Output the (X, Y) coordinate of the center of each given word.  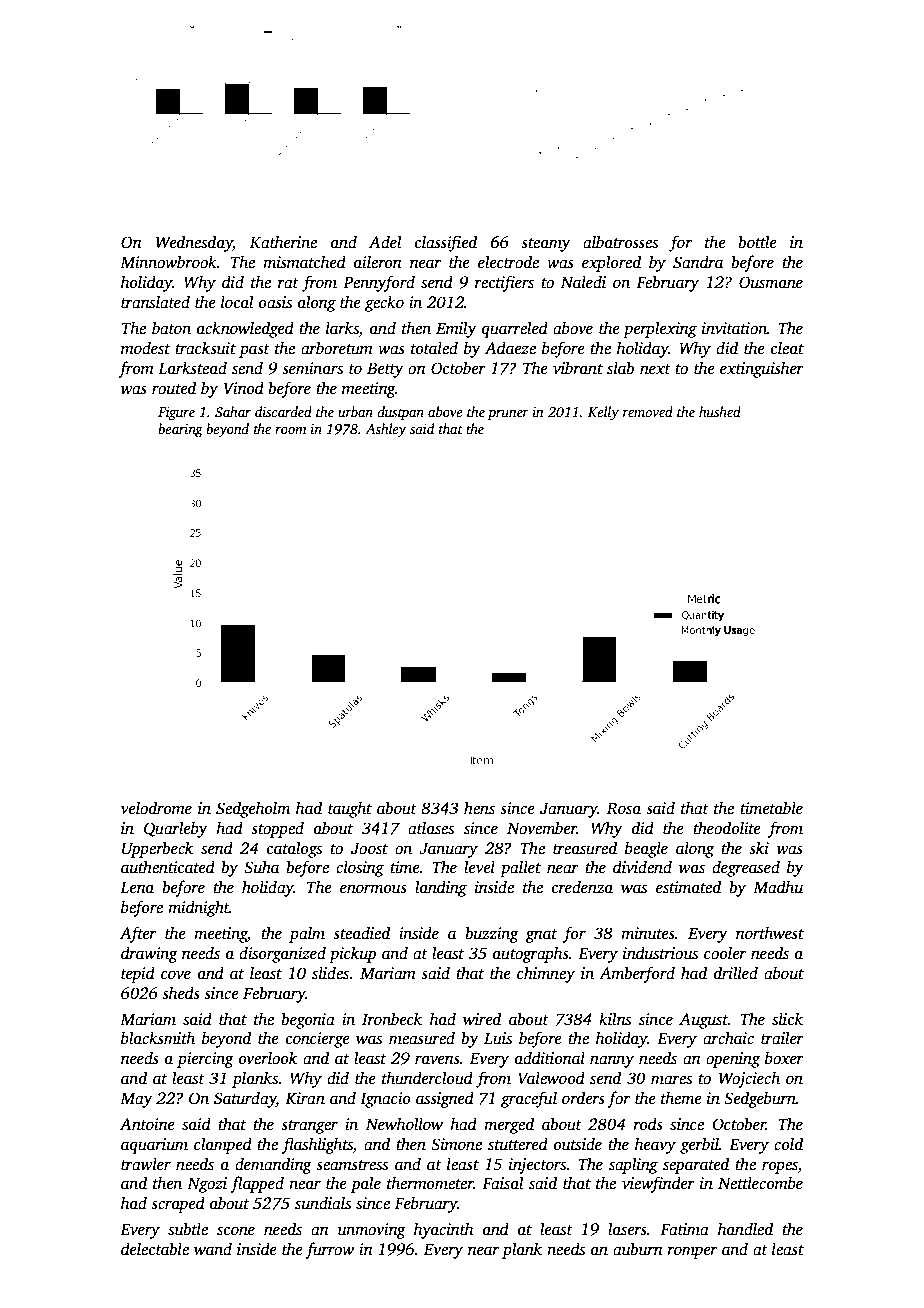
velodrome (156, 808)
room (290, 430)
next (655, 369)
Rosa (624, 808)
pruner (508, 415)
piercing (205, 1060)
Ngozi (207, 1185)
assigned (445, 1099)
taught (350, 809)
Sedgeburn (760, 1099)
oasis (275, 302)
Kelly (603, 413)
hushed (720, 411)
